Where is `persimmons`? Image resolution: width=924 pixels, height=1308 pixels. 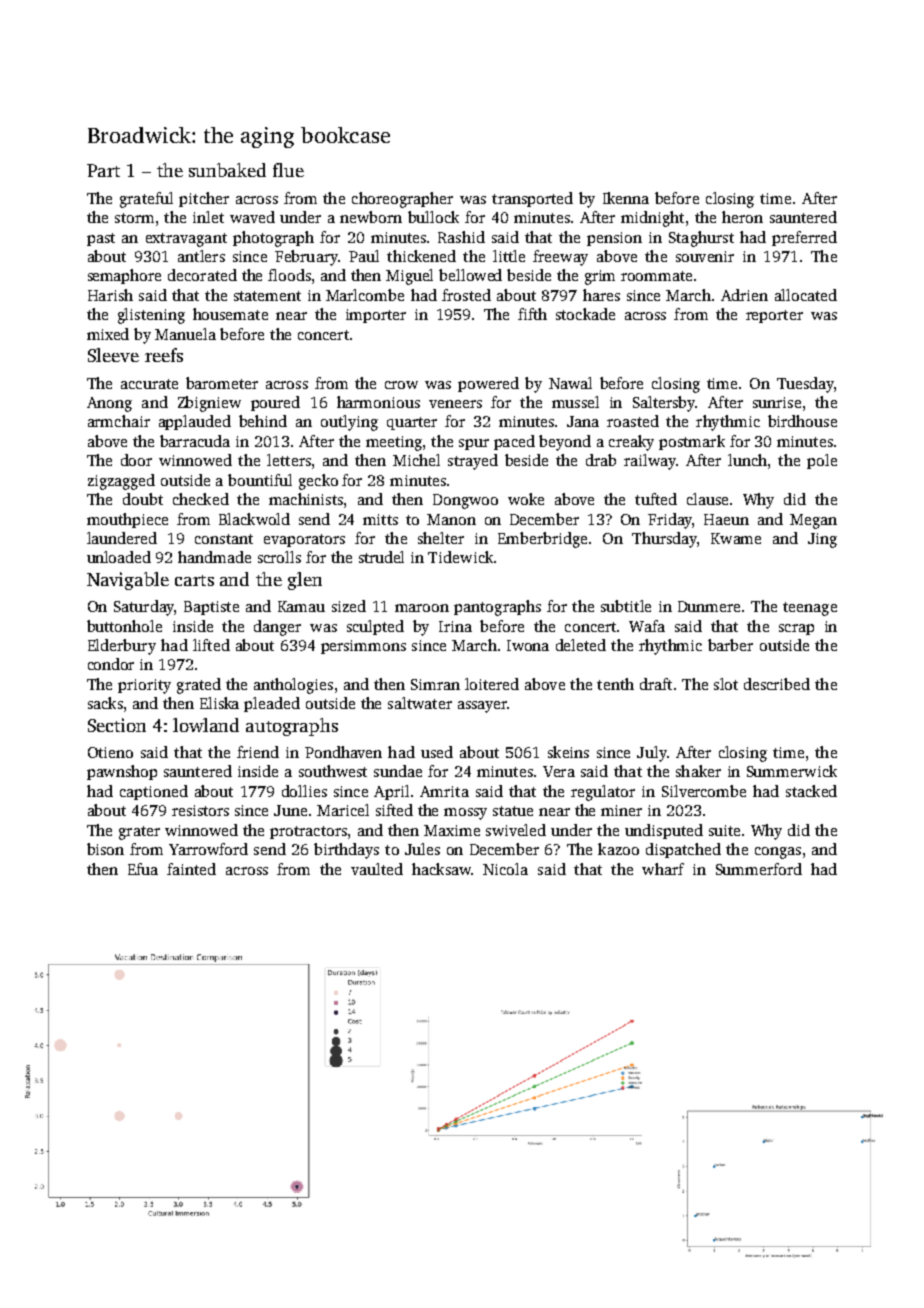 persimmons is located at coordinates (363, 647).
